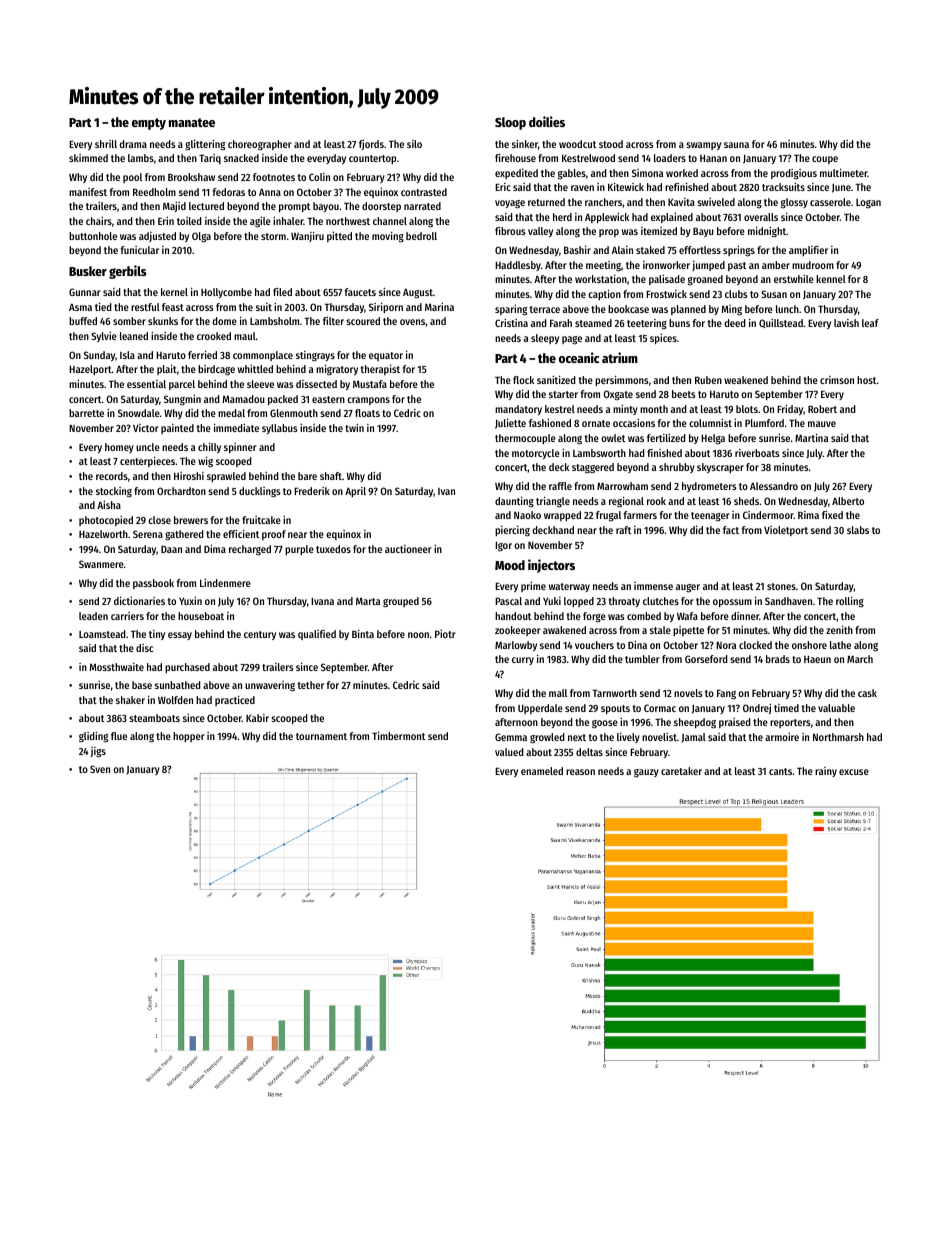 Image resolution: width=952 pixels, height=1233 pixels. Describe the element at coordinates (130, 700) in the document. I see `shaker` at that location.
